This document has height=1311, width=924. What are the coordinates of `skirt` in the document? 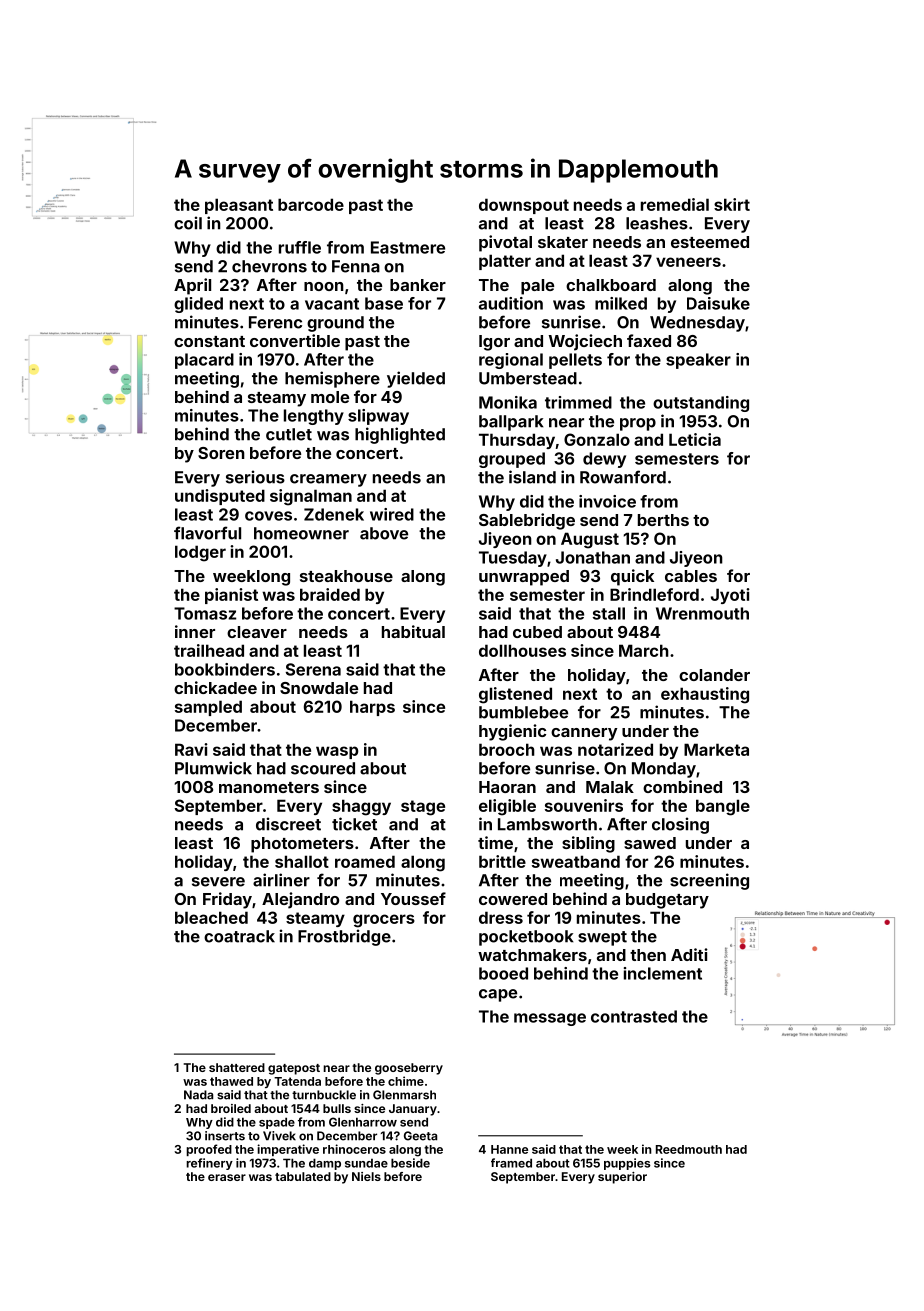 It's located at (732, 204).
